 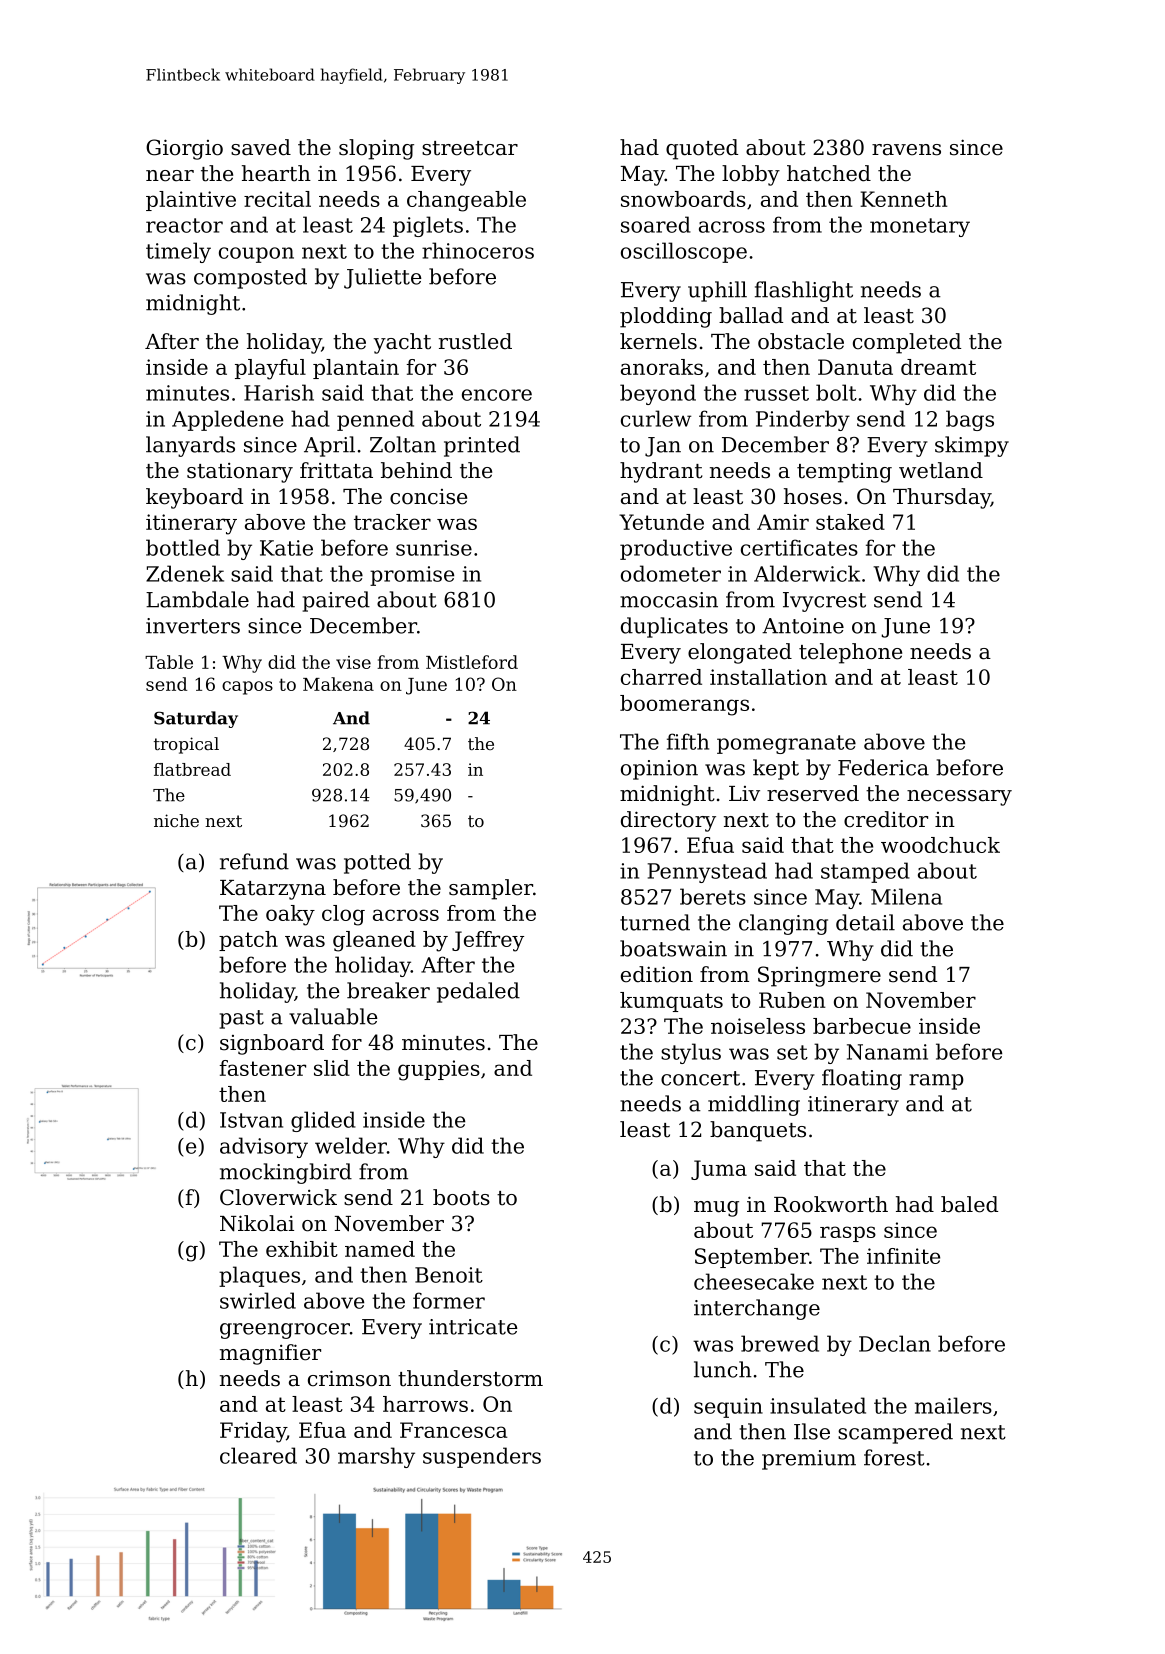 What do you see at coordinates (194, 498) in the page?
I see `keyboard` at bounding box center [194, 498].
